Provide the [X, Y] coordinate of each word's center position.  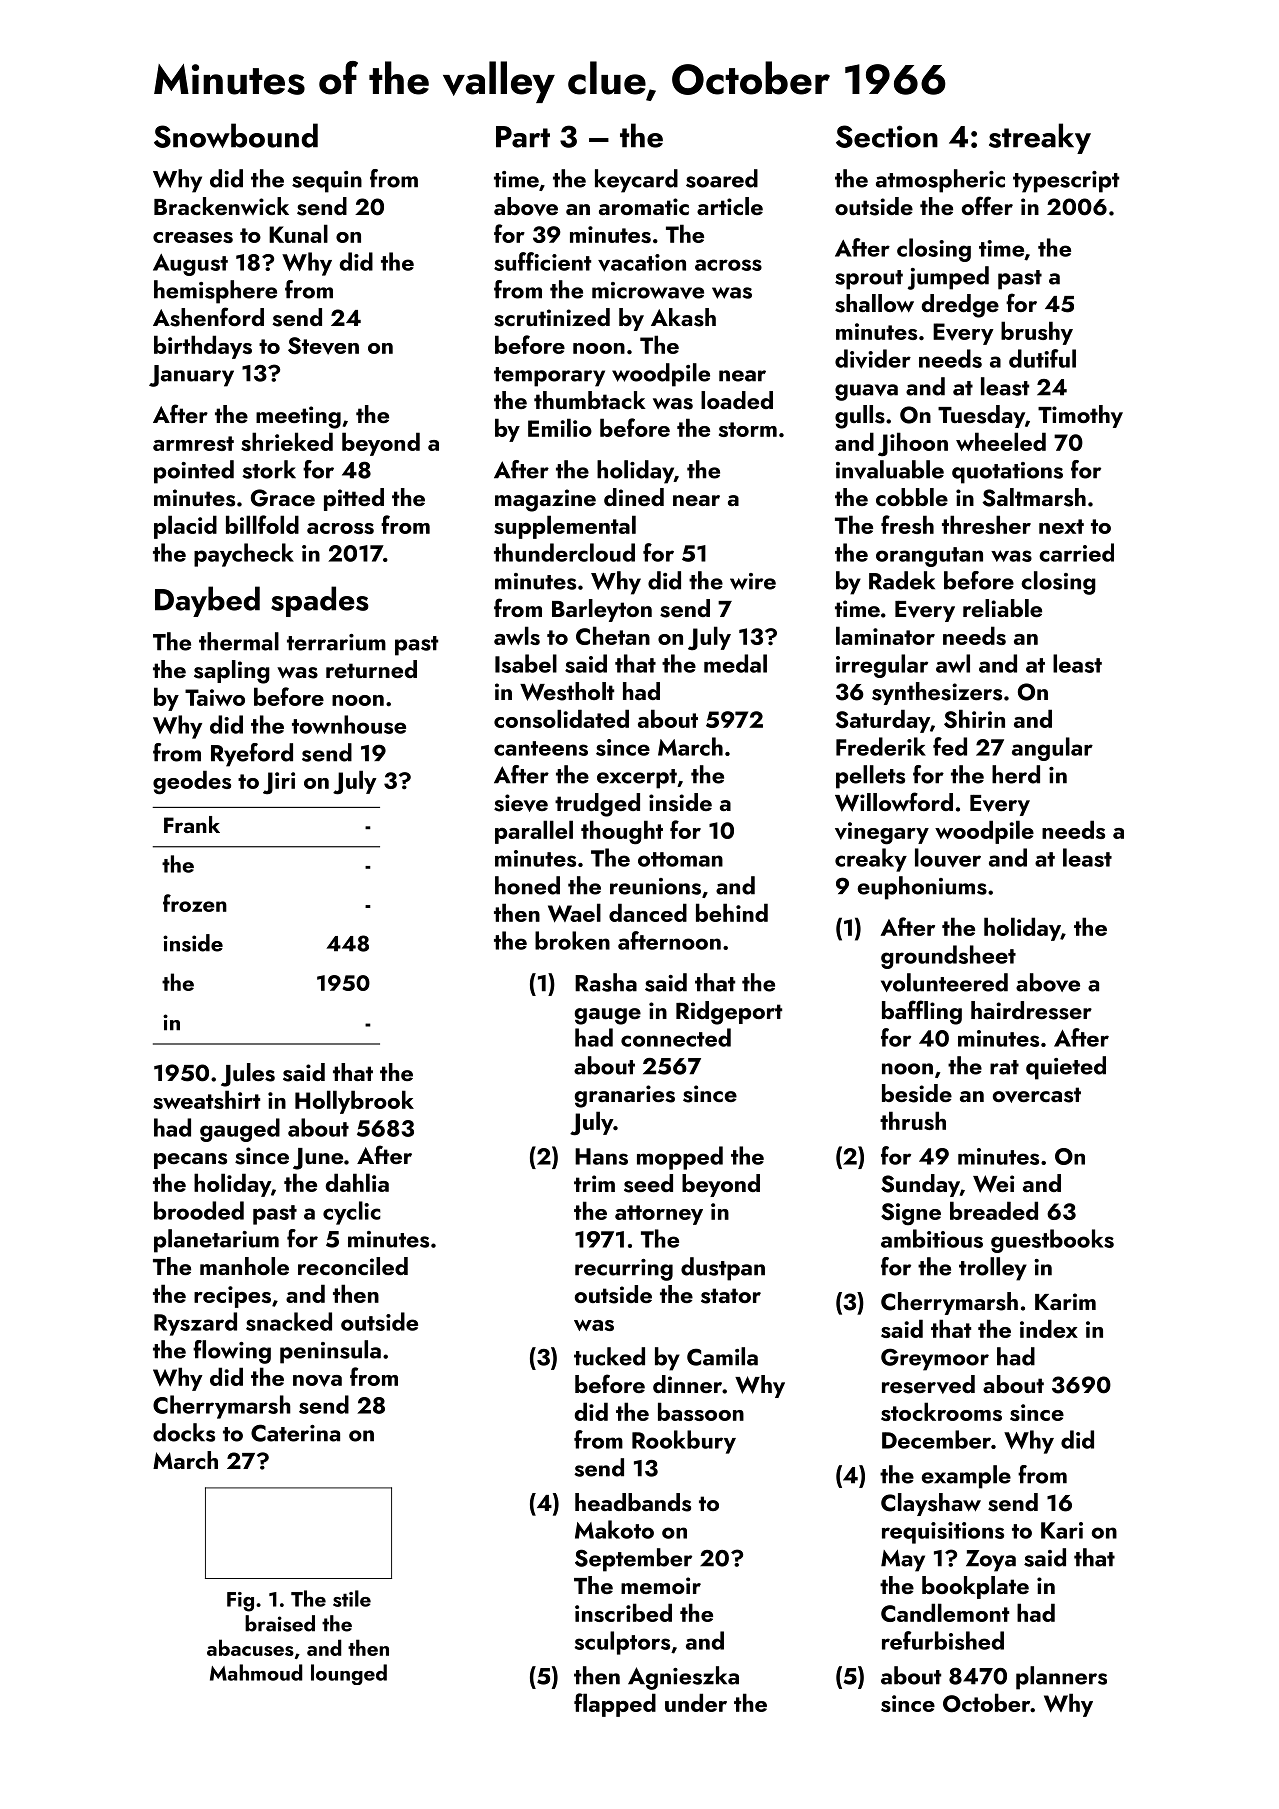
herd [1016, 774]
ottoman [680, 859]
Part [523, 137]
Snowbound [236, 135]
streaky [1040, 138]
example [966, 1477]
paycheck [244, 555]
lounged [349, 1674]
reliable [1002, 608]
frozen [195, 903]
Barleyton [602, 610]
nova [317, 1381]
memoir [661, 1585]
